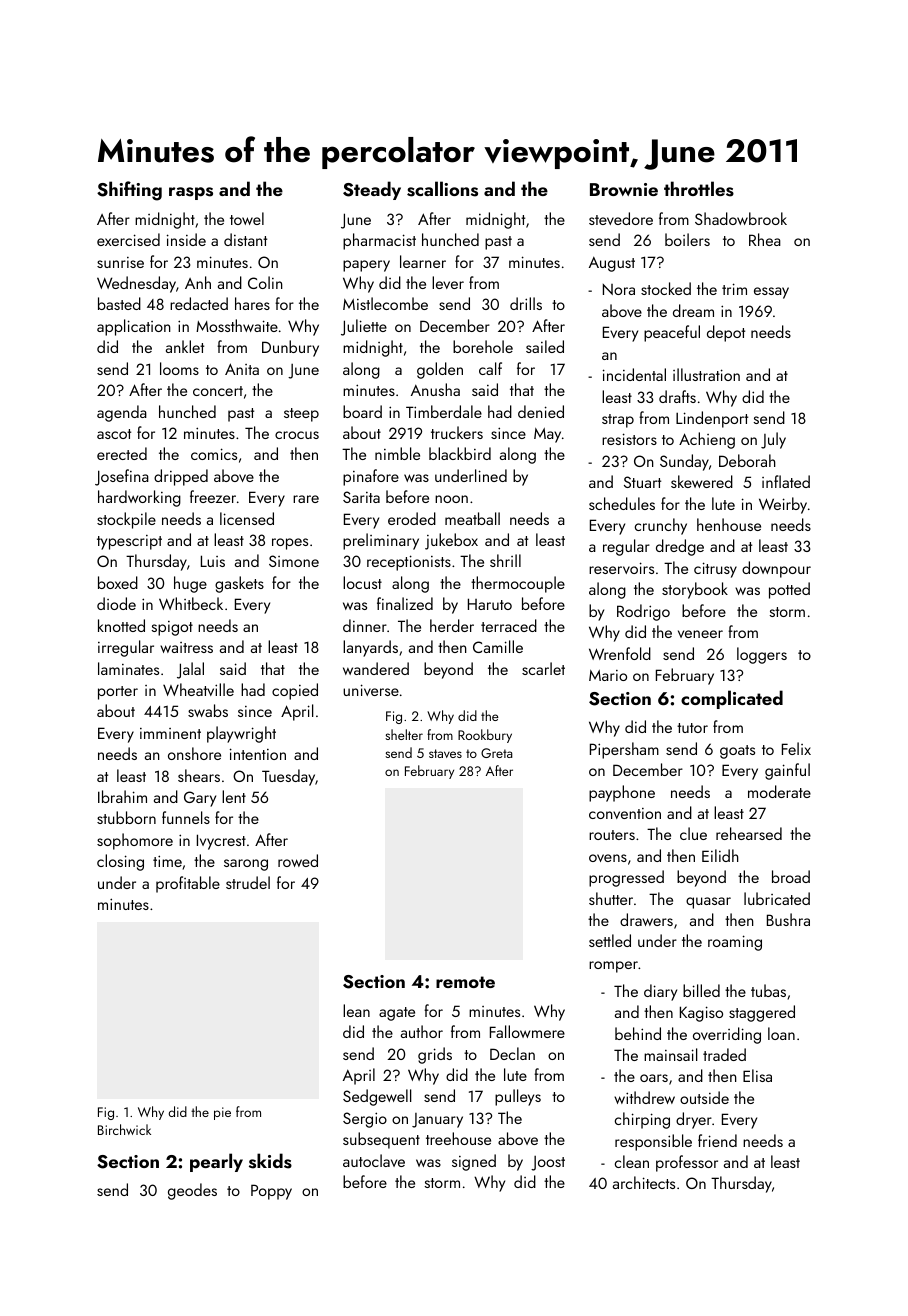 The height and width of the document is (1316, 908). Describe the element at coordinates (451, 541) in the document. I see `jukebox` at that location.
